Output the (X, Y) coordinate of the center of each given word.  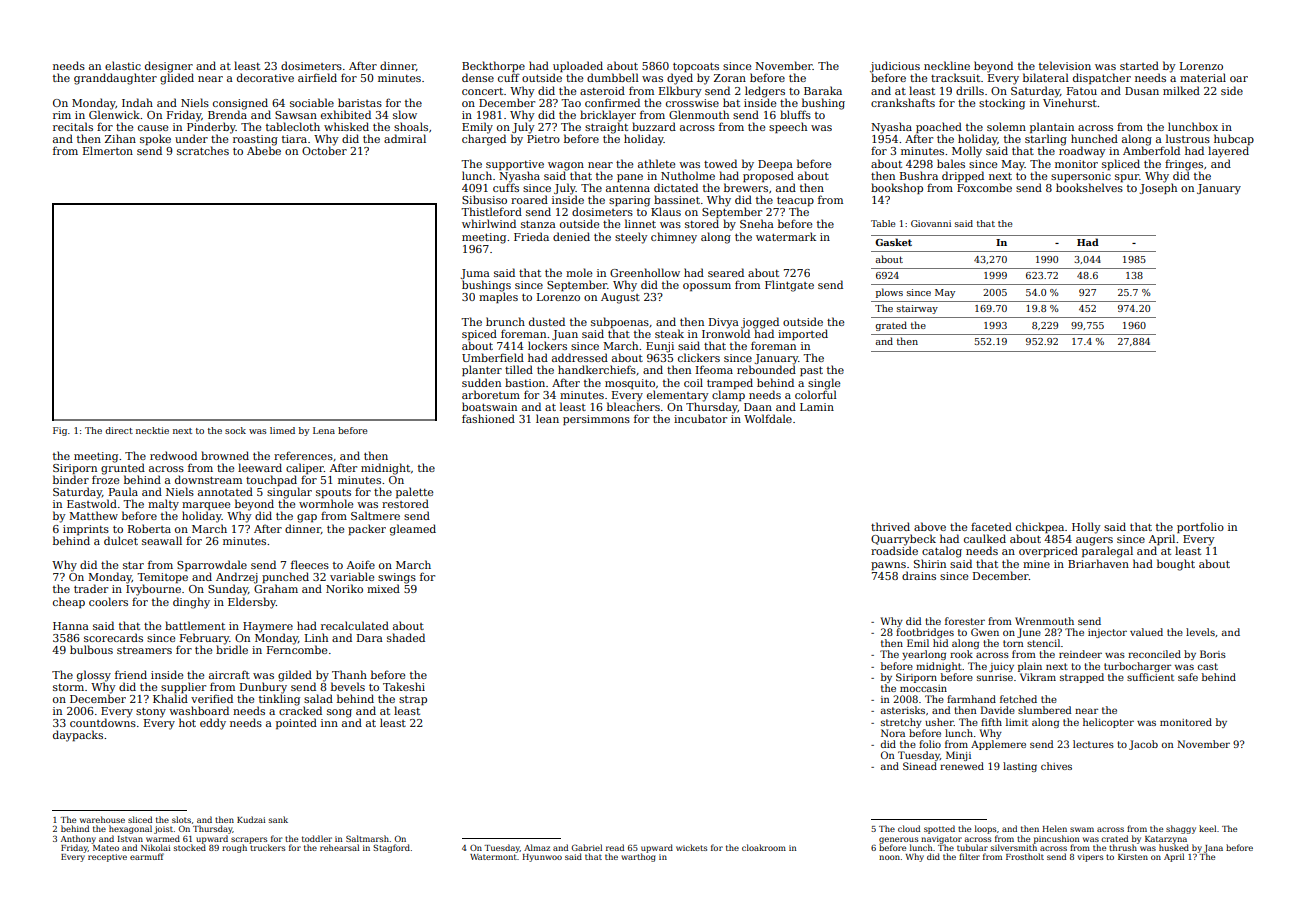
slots (181, 819)
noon (889, 857)
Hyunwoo (542, 858)
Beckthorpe (493, 66)
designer (169, 67)
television (1065, 65)
